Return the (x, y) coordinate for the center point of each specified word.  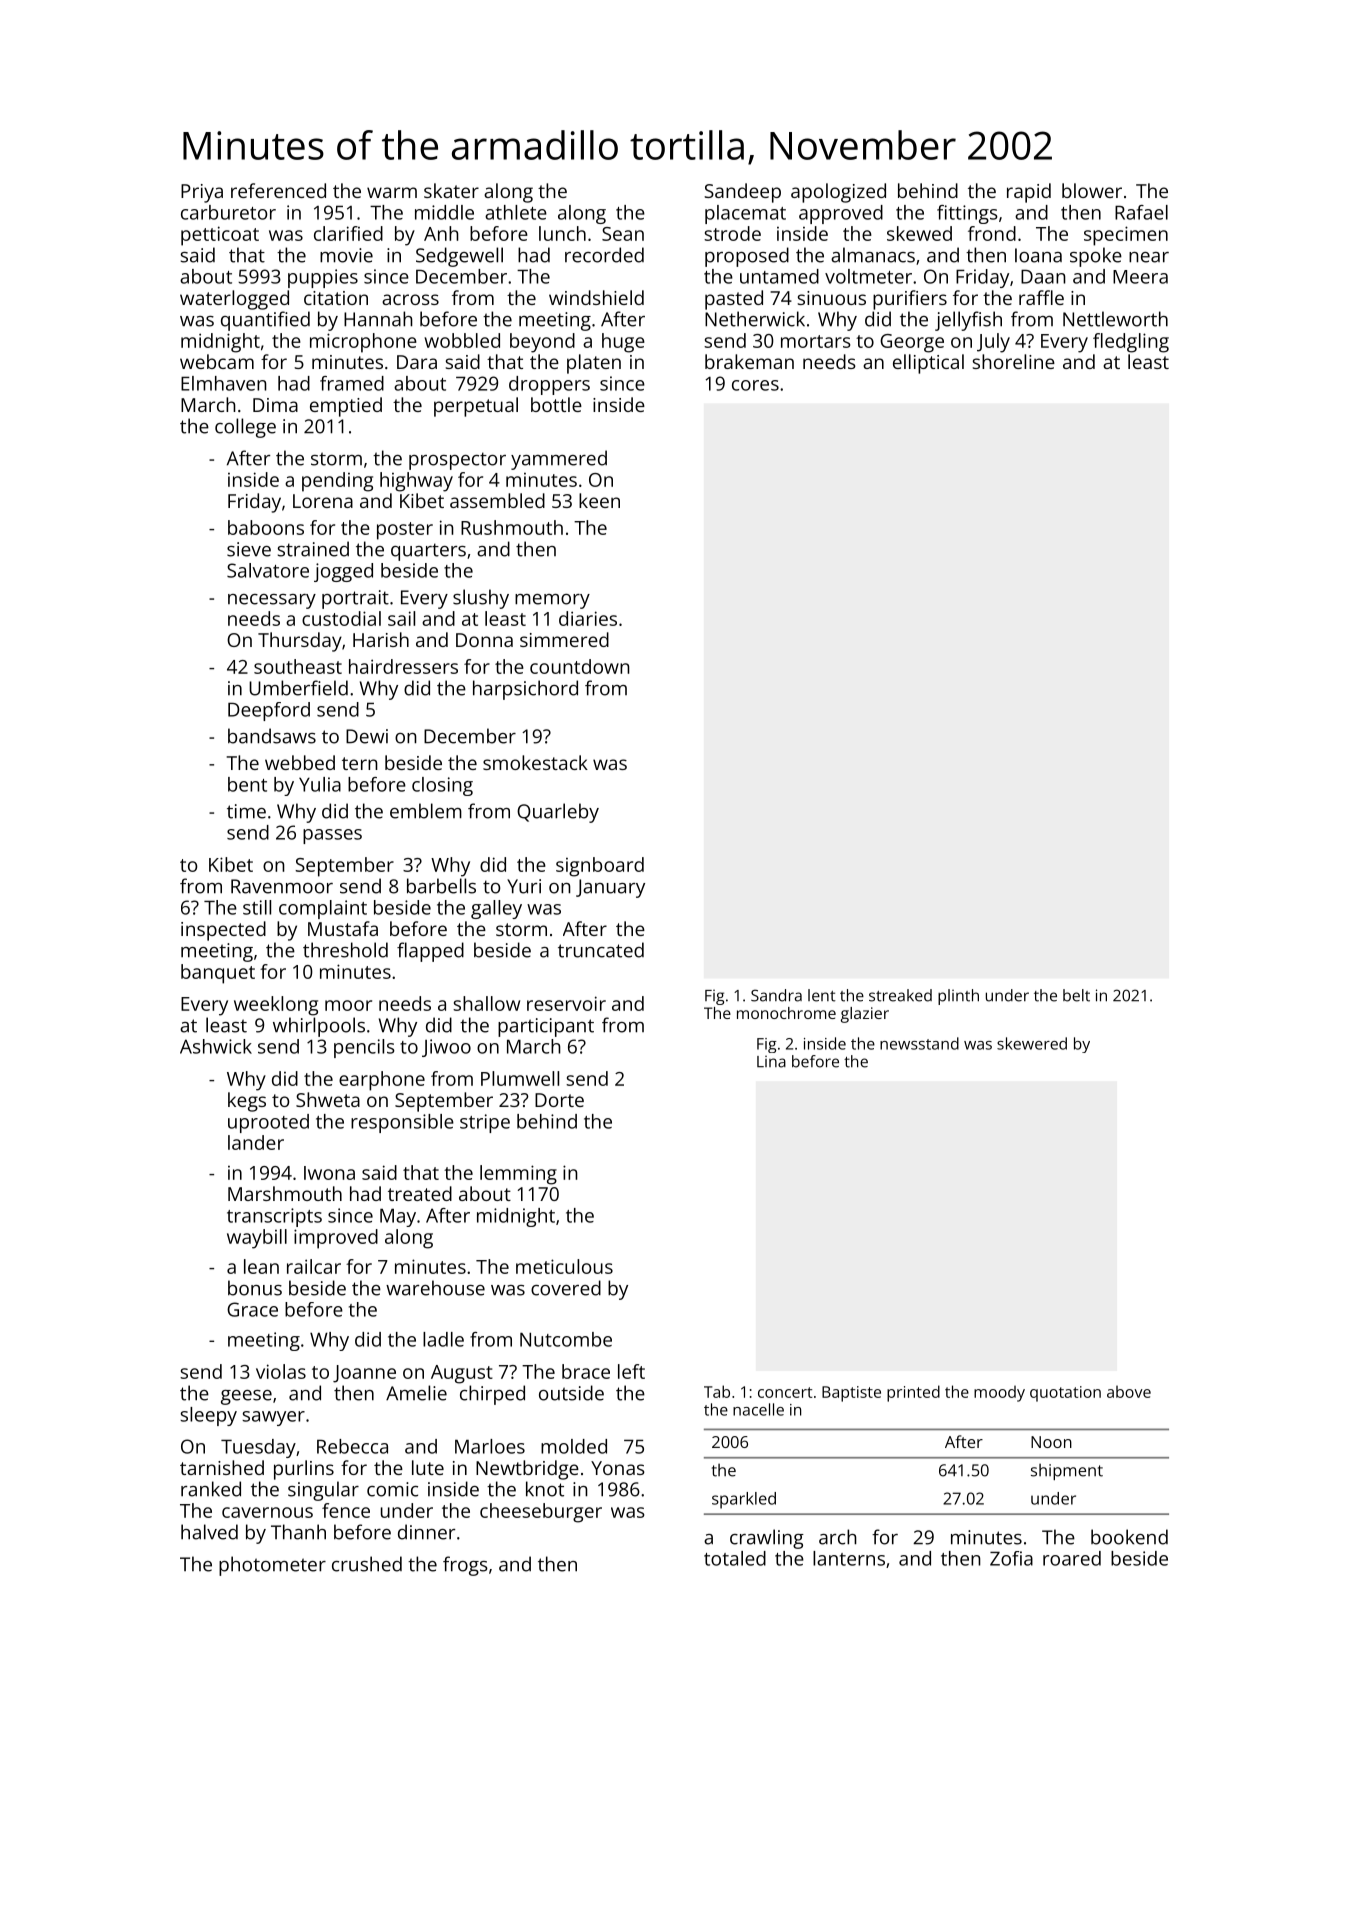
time (246, 811)
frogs (465, 1566)
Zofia (1011, 1558)
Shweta (328, 1099)
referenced (278, 190)
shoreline (1014, 361)
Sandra (776, 995)
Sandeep (743, 193)
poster (405, 531)
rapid (1029, 193)
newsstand (919, 1043)
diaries (588, 618)
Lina (771, 1062)
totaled (735, 1558)
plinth (958, 997)
